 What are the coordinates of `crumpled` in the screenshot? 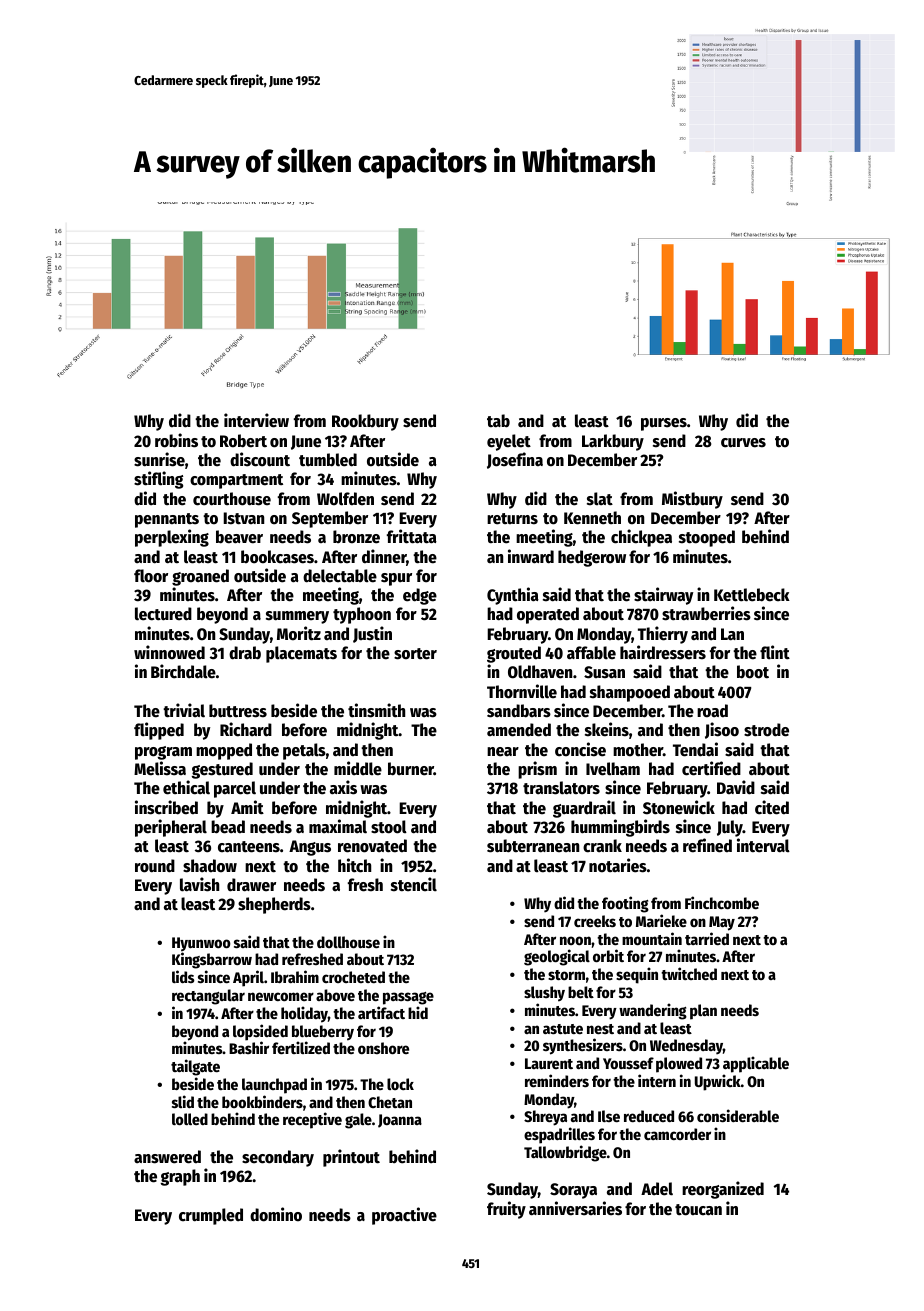 It's located at (211, 1216).
